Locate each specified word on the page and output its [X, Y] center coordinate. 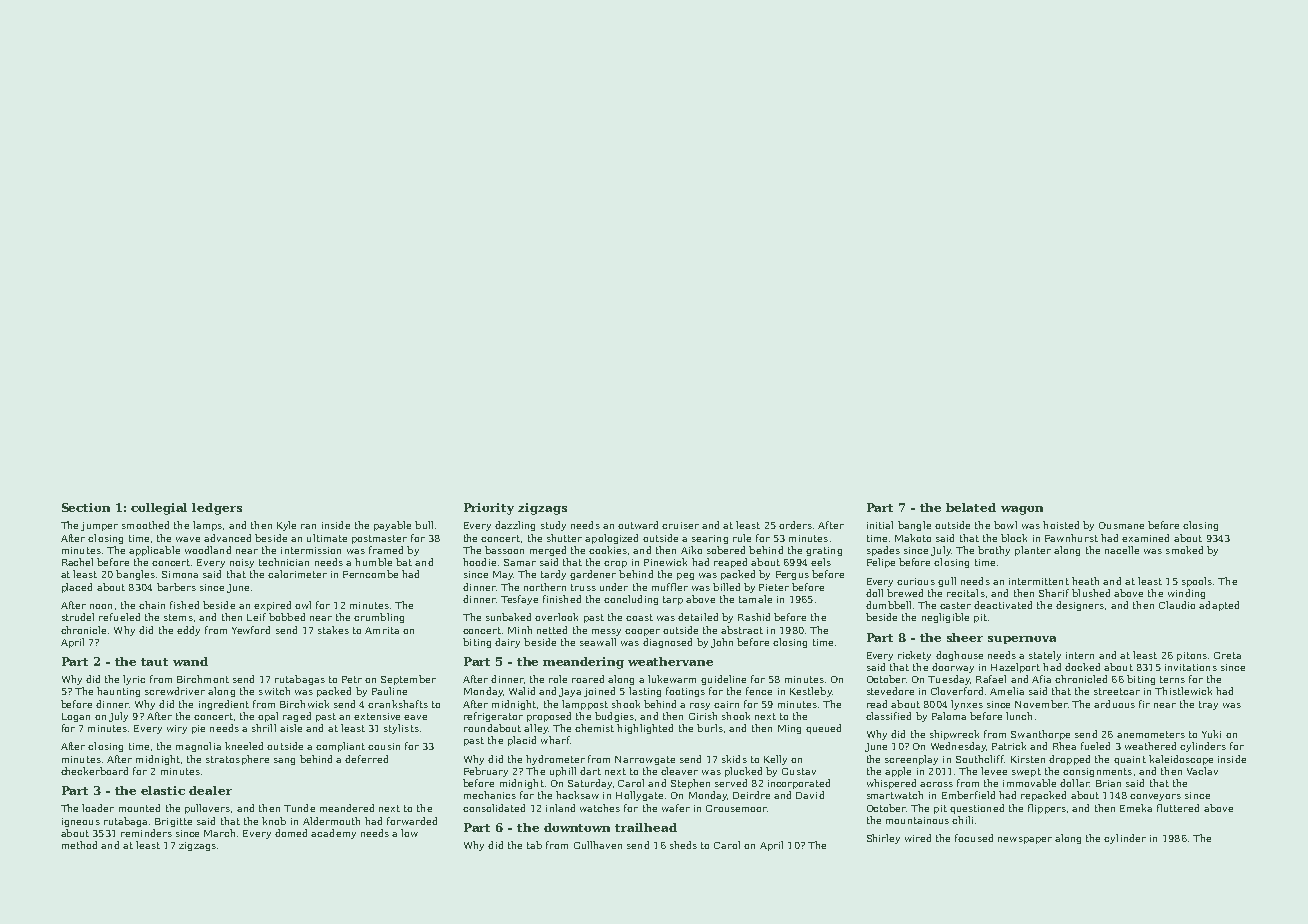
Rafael [991, 679]
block [1014, 538]
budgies [614, 717]
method [79, 845]
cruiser [680, 525]
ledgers [217, 509]
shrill [264, 728]
